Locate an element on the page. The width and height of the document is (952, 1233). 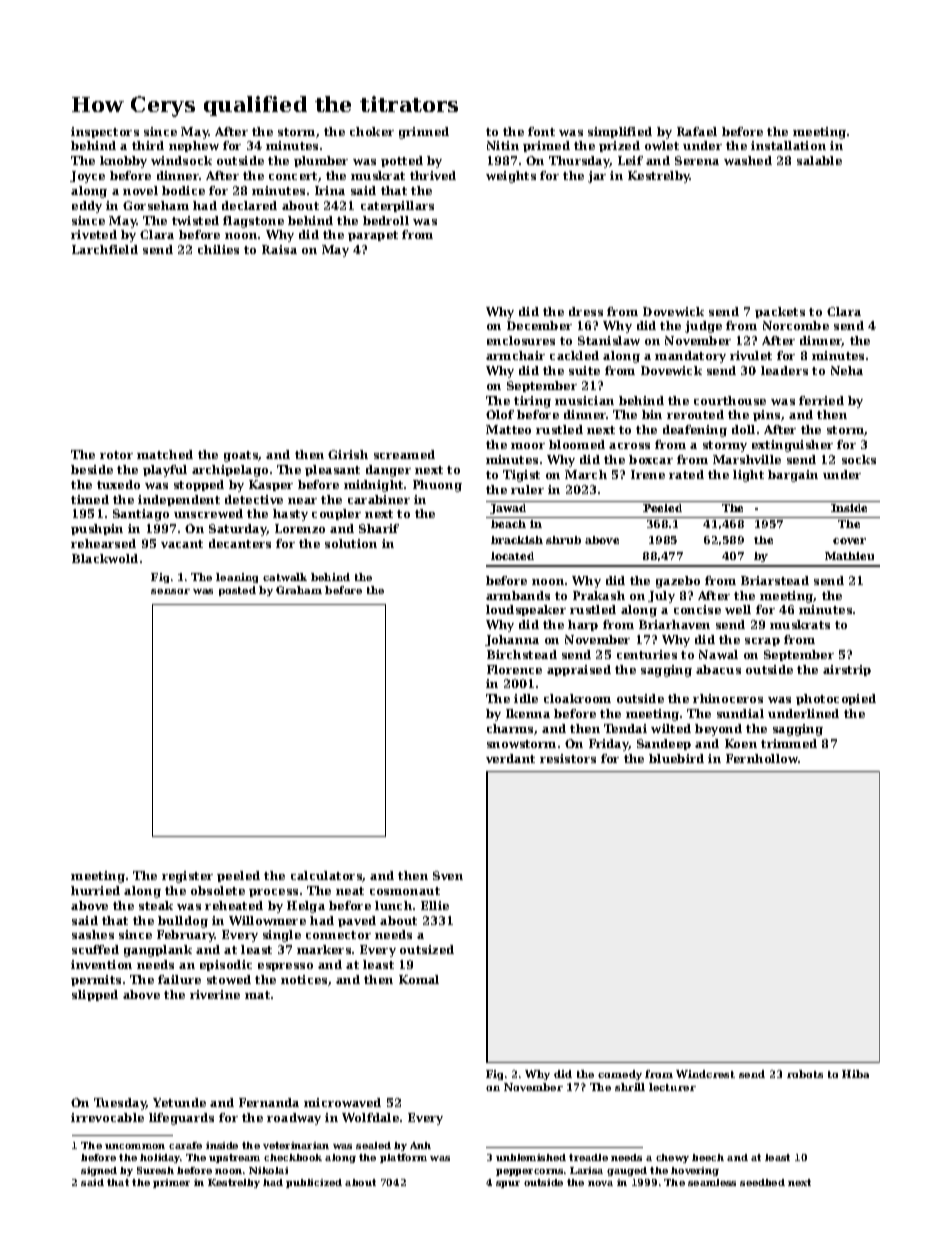
primer is located at coordinates (171, 1183).
